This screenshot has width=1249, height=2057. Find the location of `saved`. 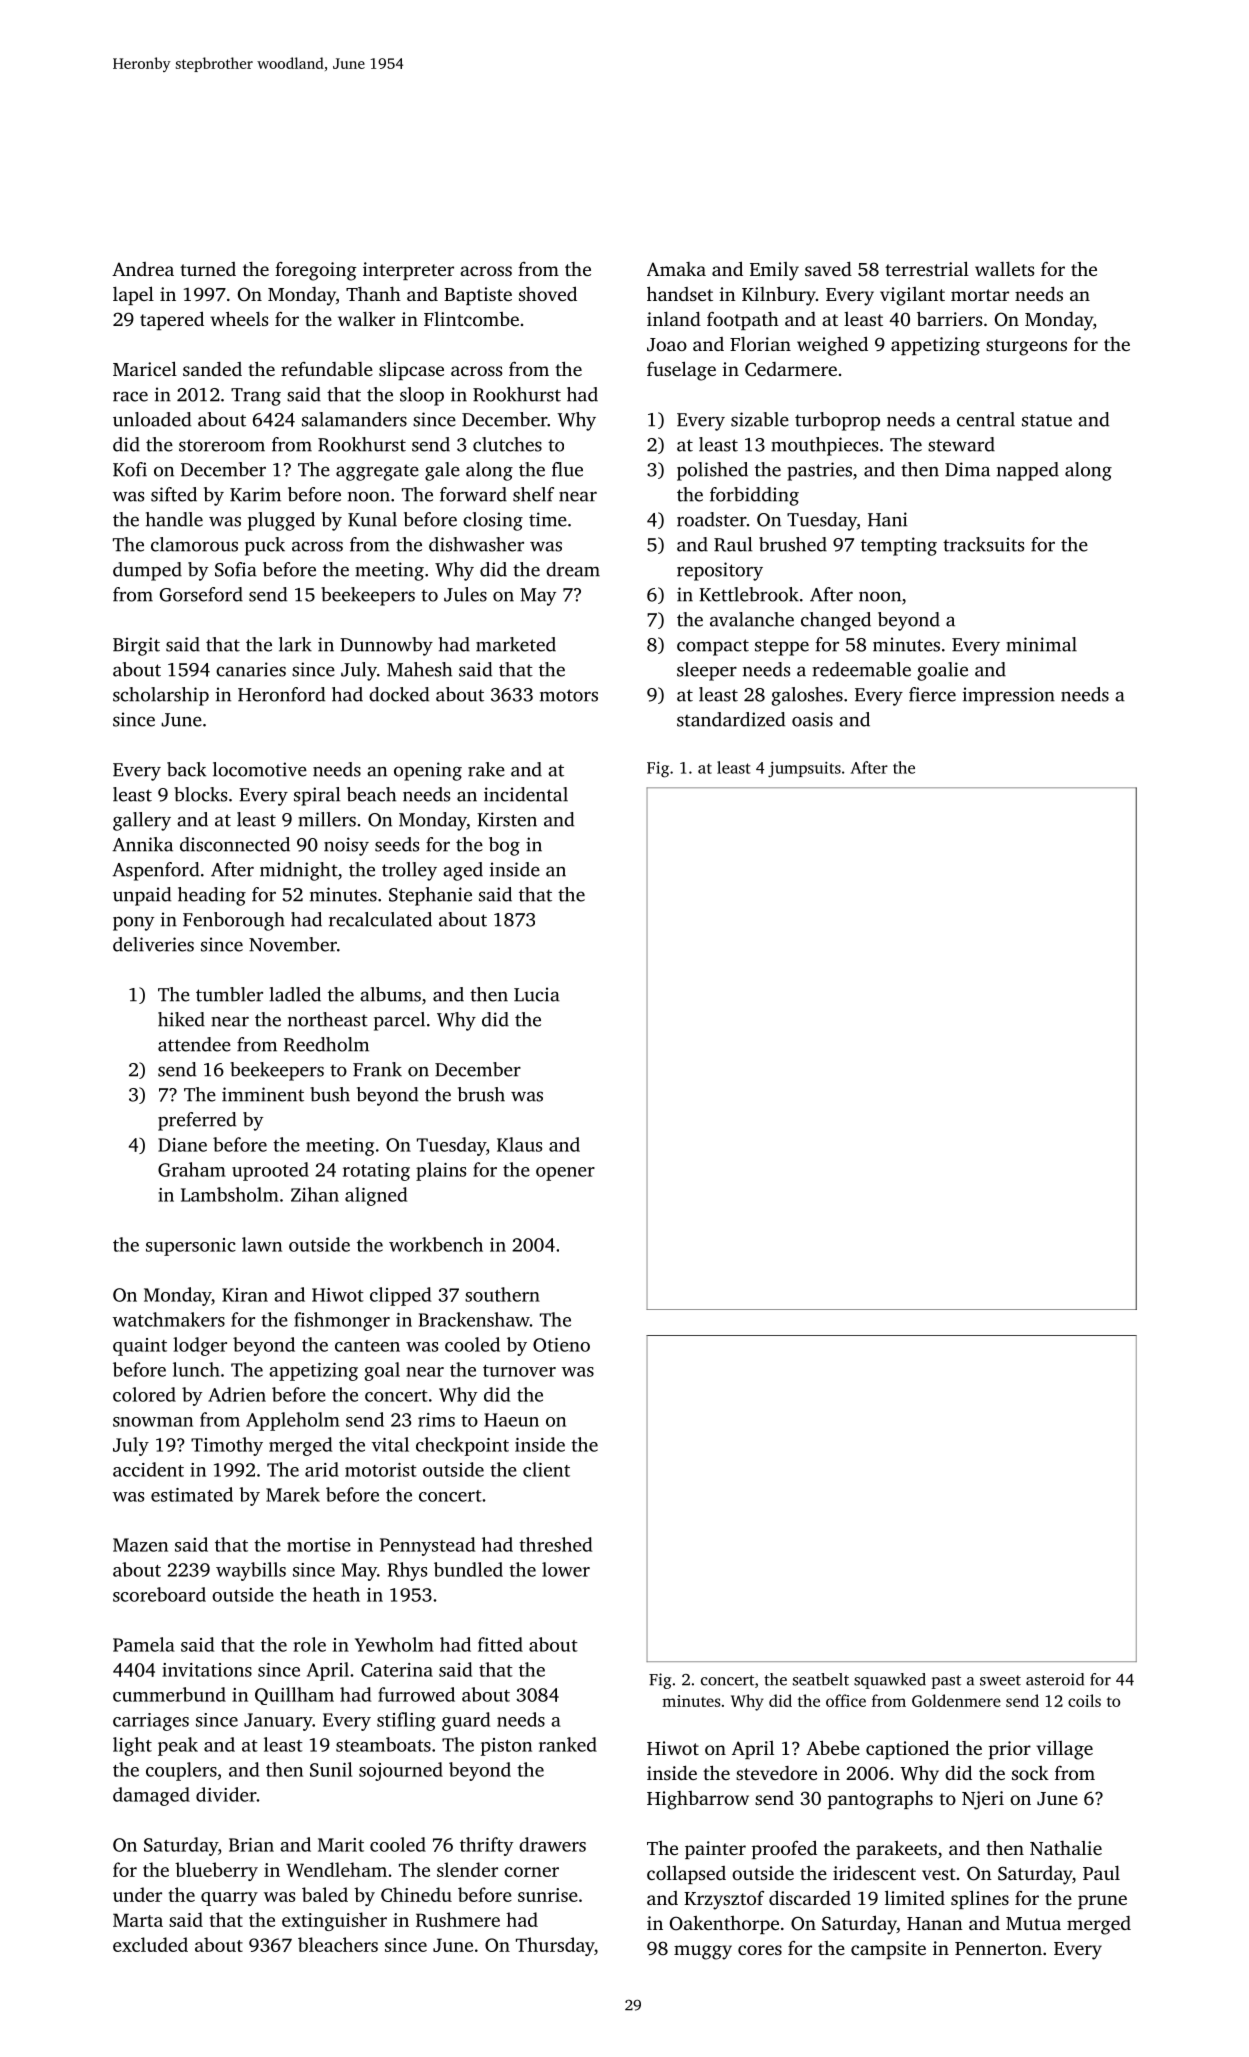

saved is located at coordinates (828, 268).
